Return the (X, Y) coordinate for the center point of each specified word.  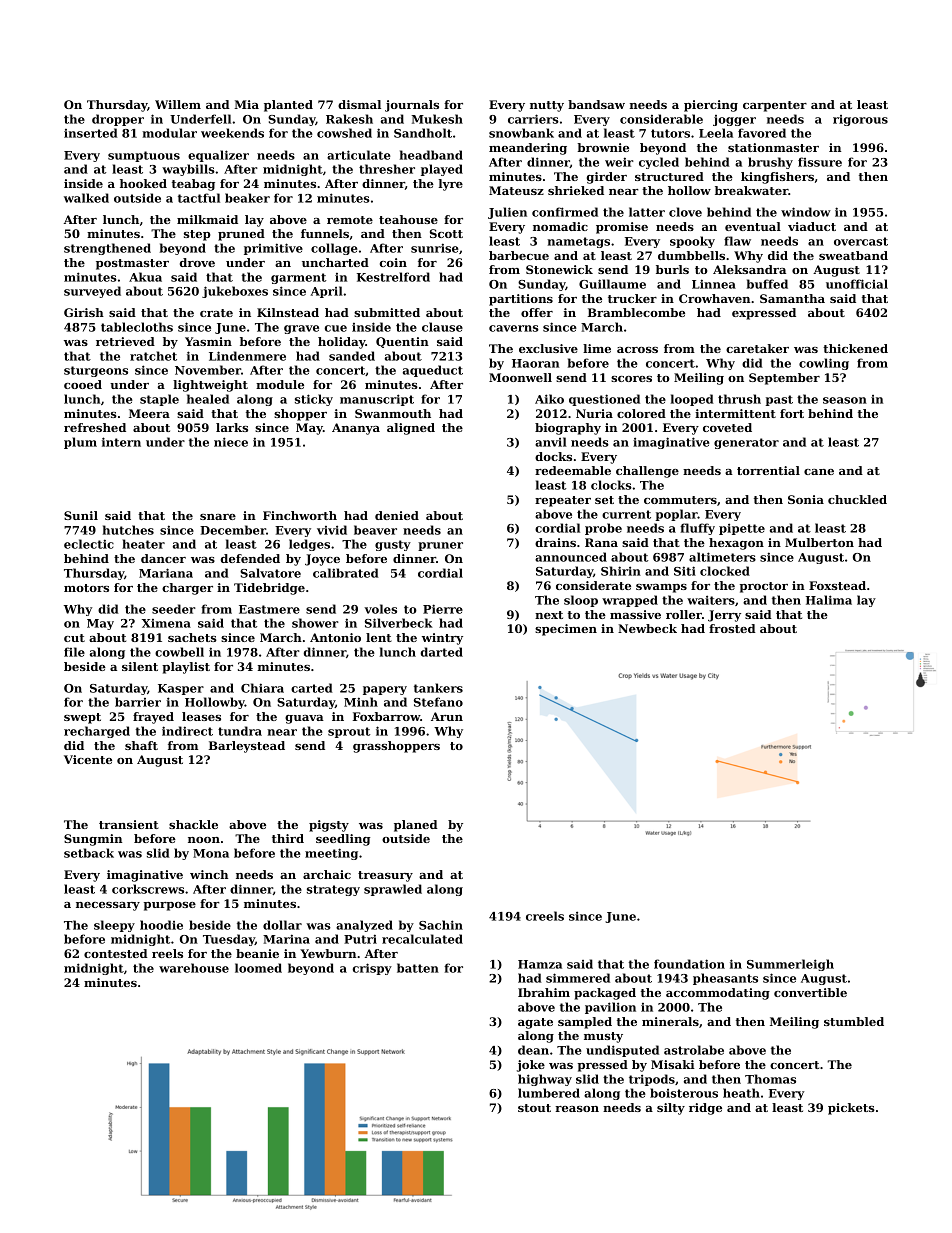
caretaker (757, 348)
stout (534, 1108)
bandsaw (596, 104)
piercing (711, 106)
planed (416, 826)
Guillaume (612, 284)
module (280, 384)
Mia (246, 104)
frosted (732, 628)
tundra (240, 731)
